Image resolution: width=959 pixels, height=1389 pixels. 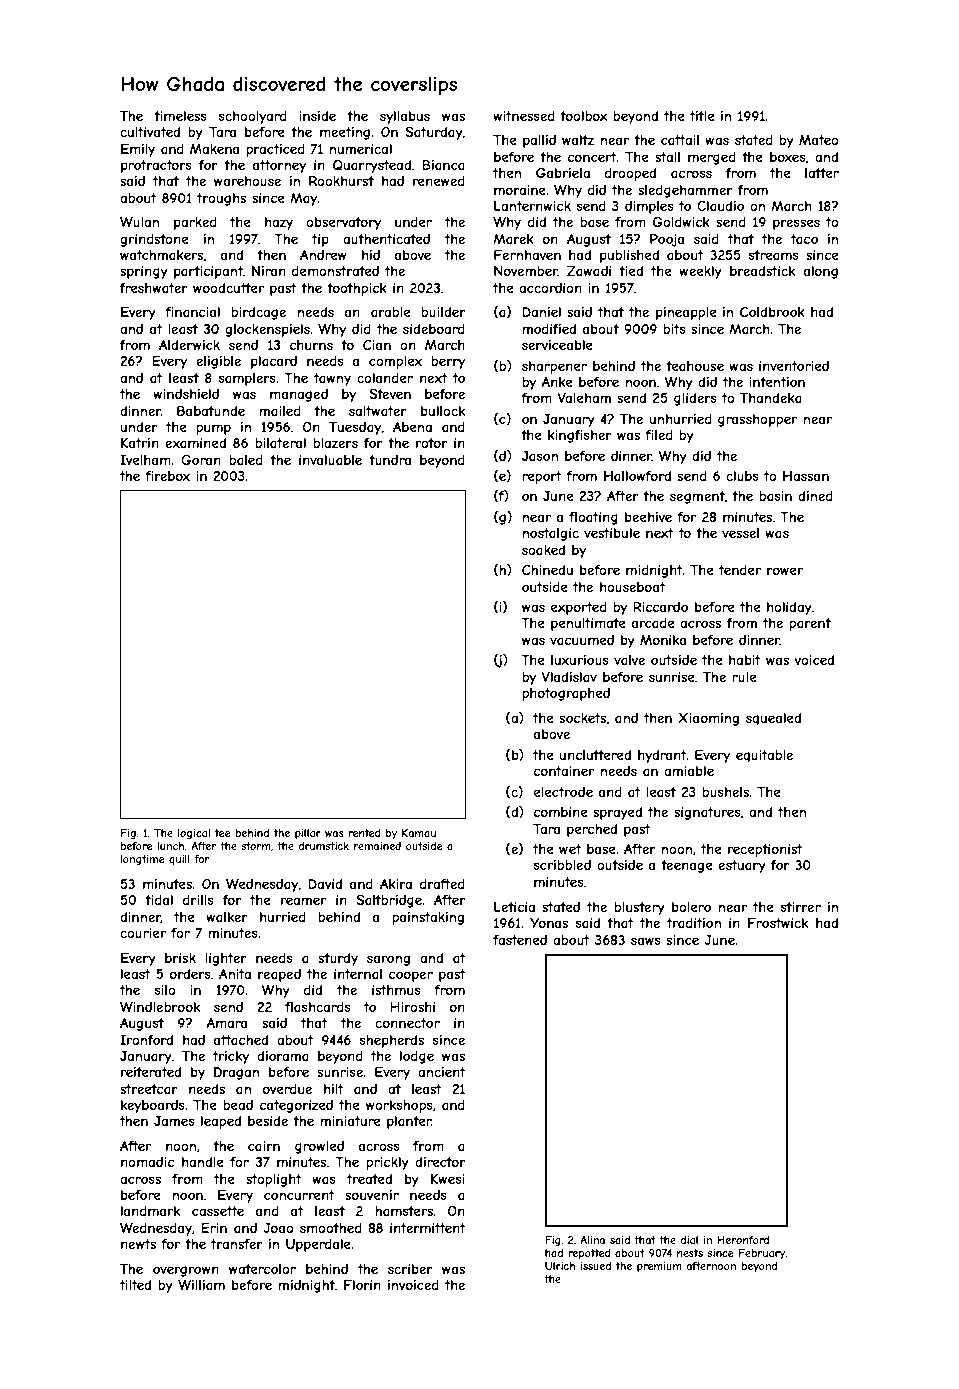 What do you see at coordinates (343, 223) in the screenshot?
I see `observatory` at bounding box center [343, 223].
